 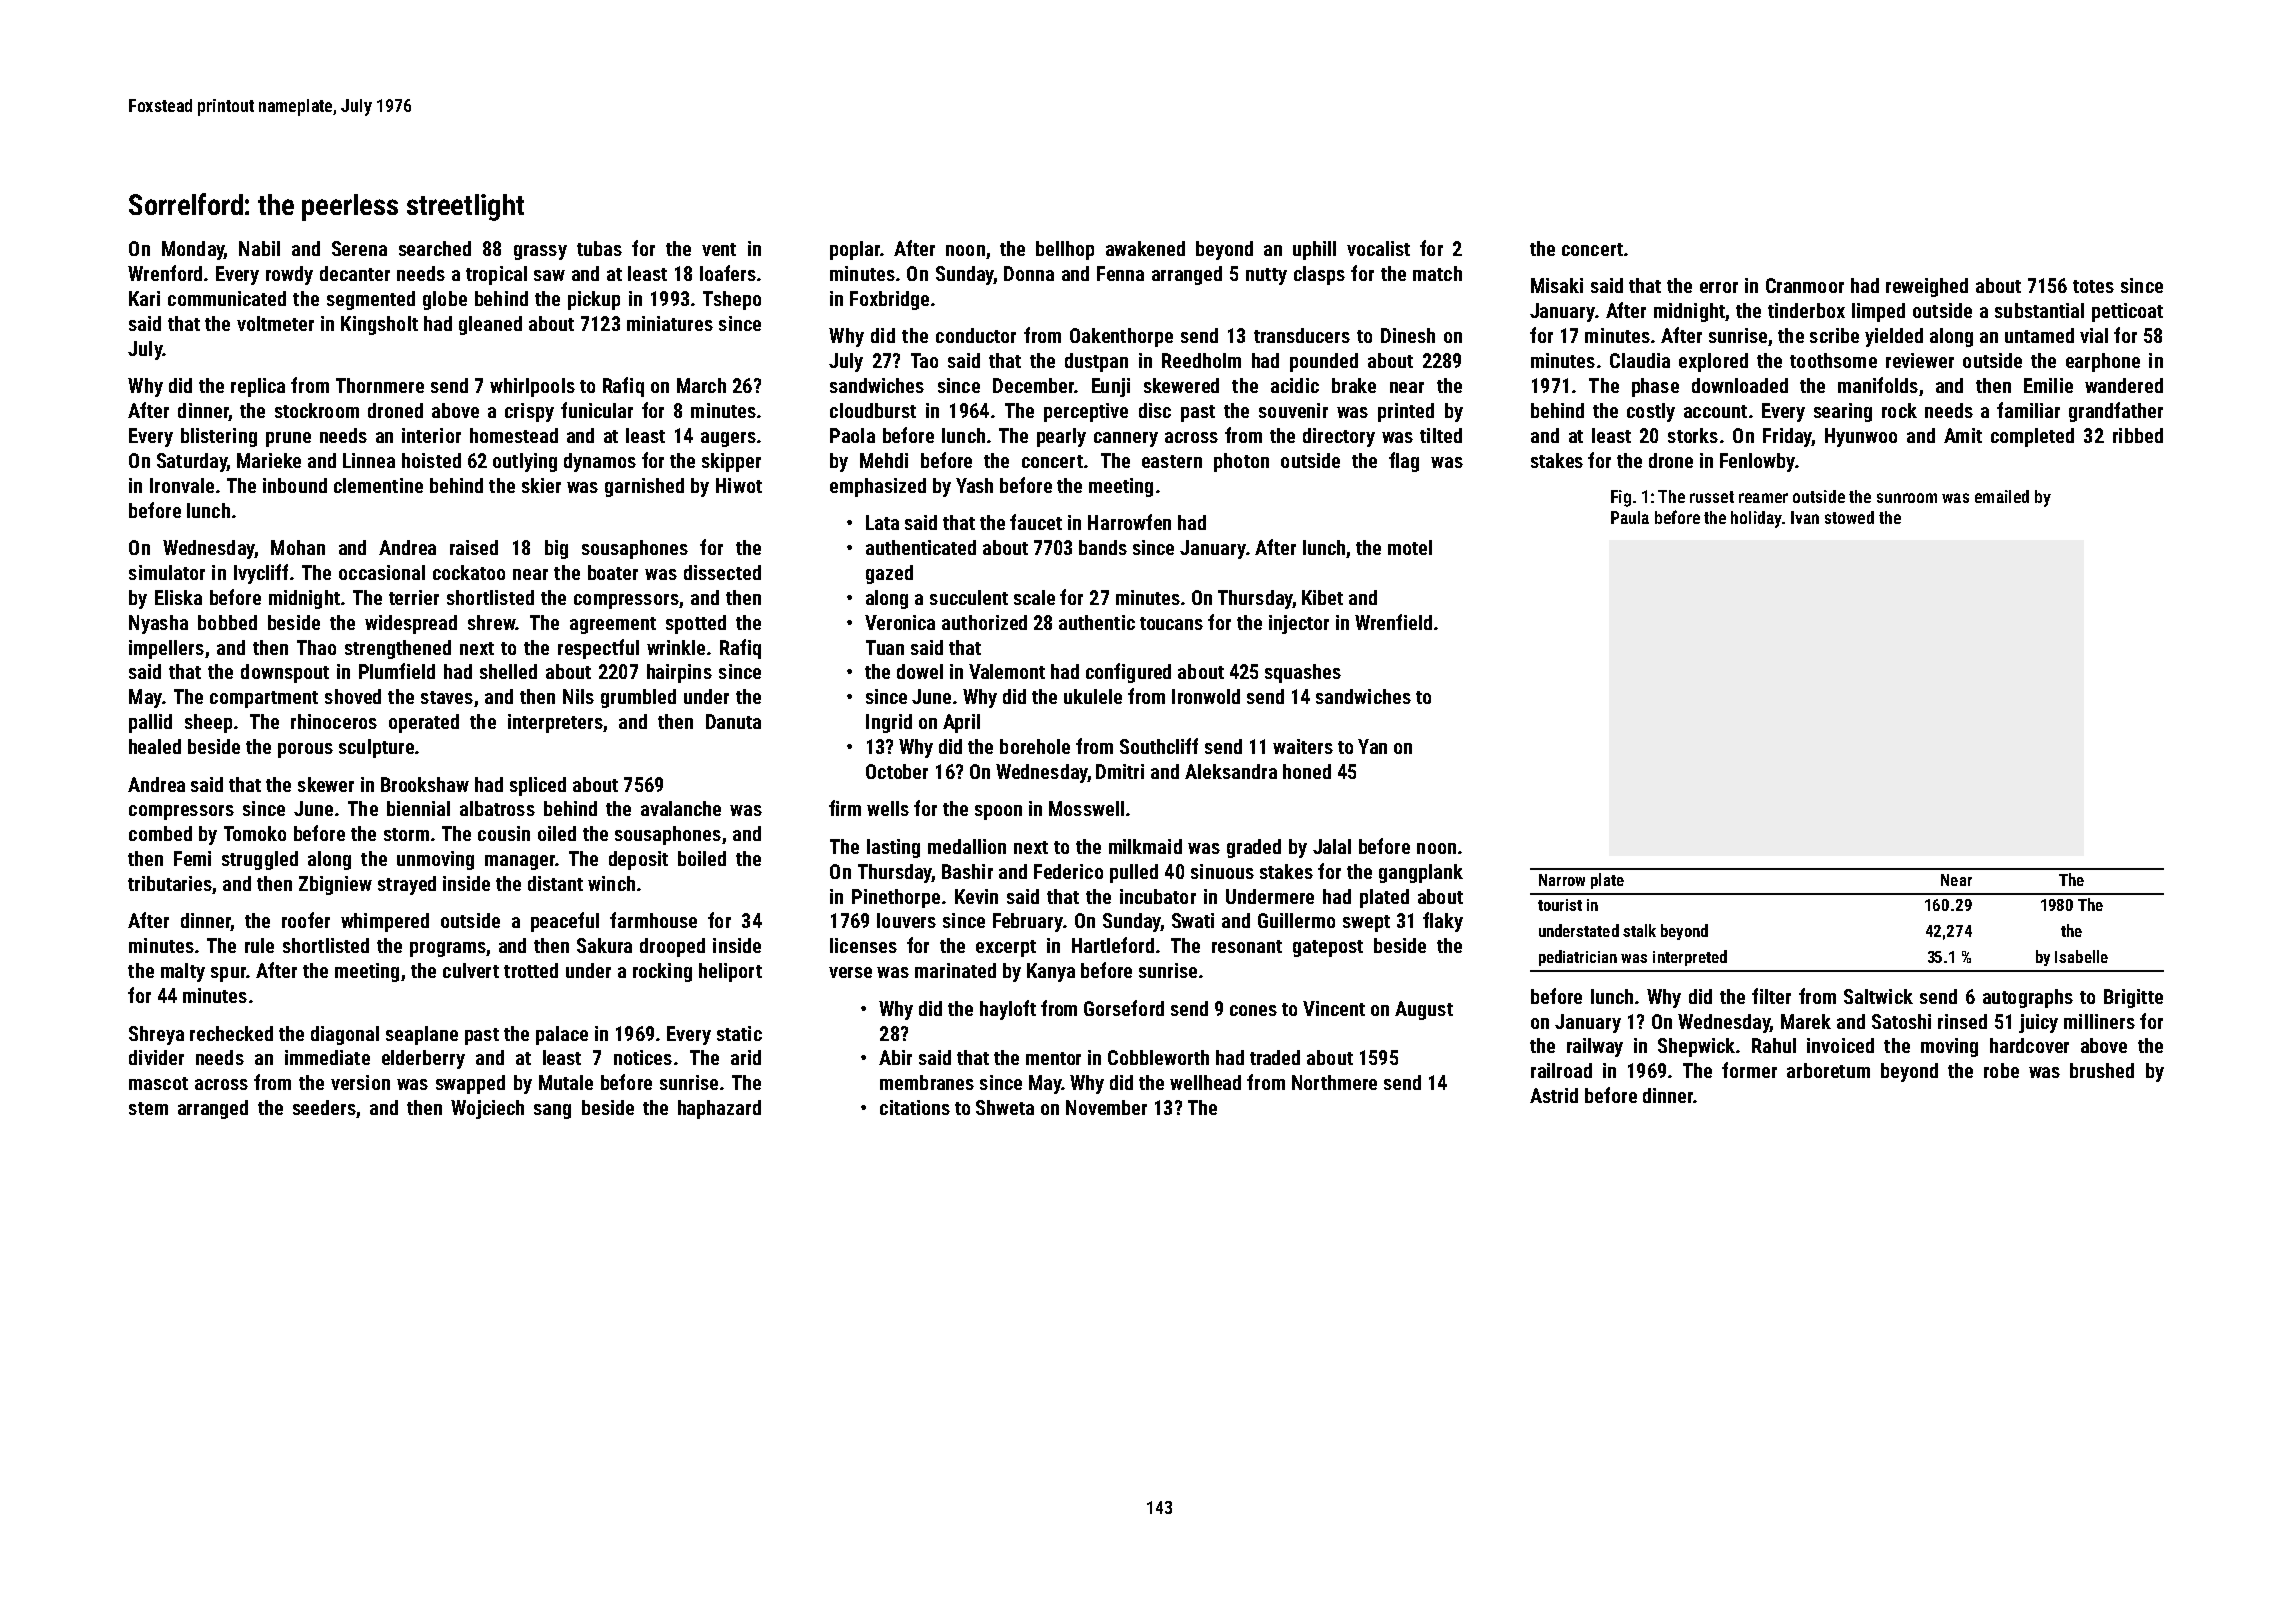 What do you see at coordinates (306, 920) in the page?
I see `roofer` at bounding box center [306, 920].
